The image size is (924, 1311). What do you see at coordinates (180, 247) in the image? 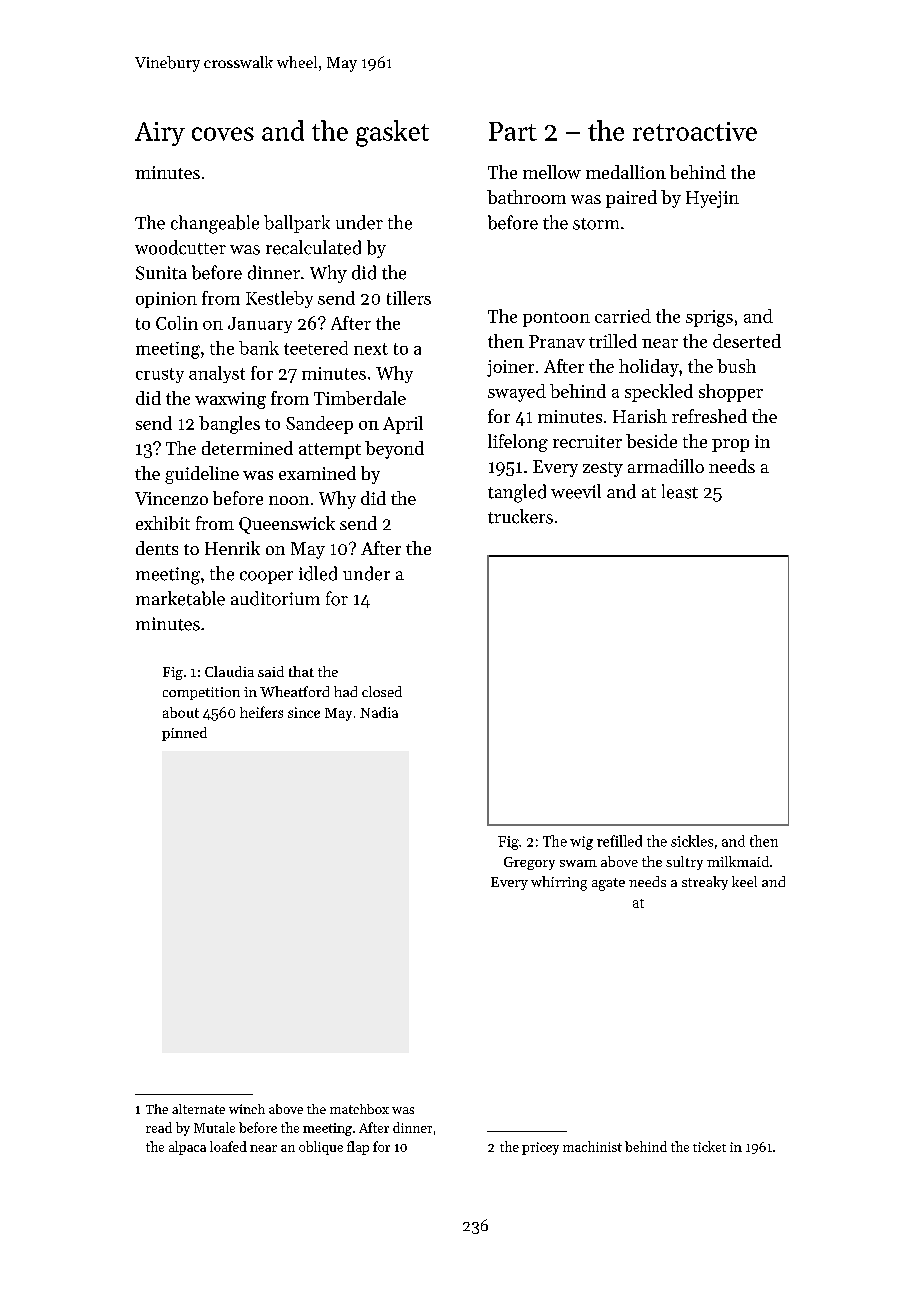
I see `woodcutter` at bounding box center [180, 247].
